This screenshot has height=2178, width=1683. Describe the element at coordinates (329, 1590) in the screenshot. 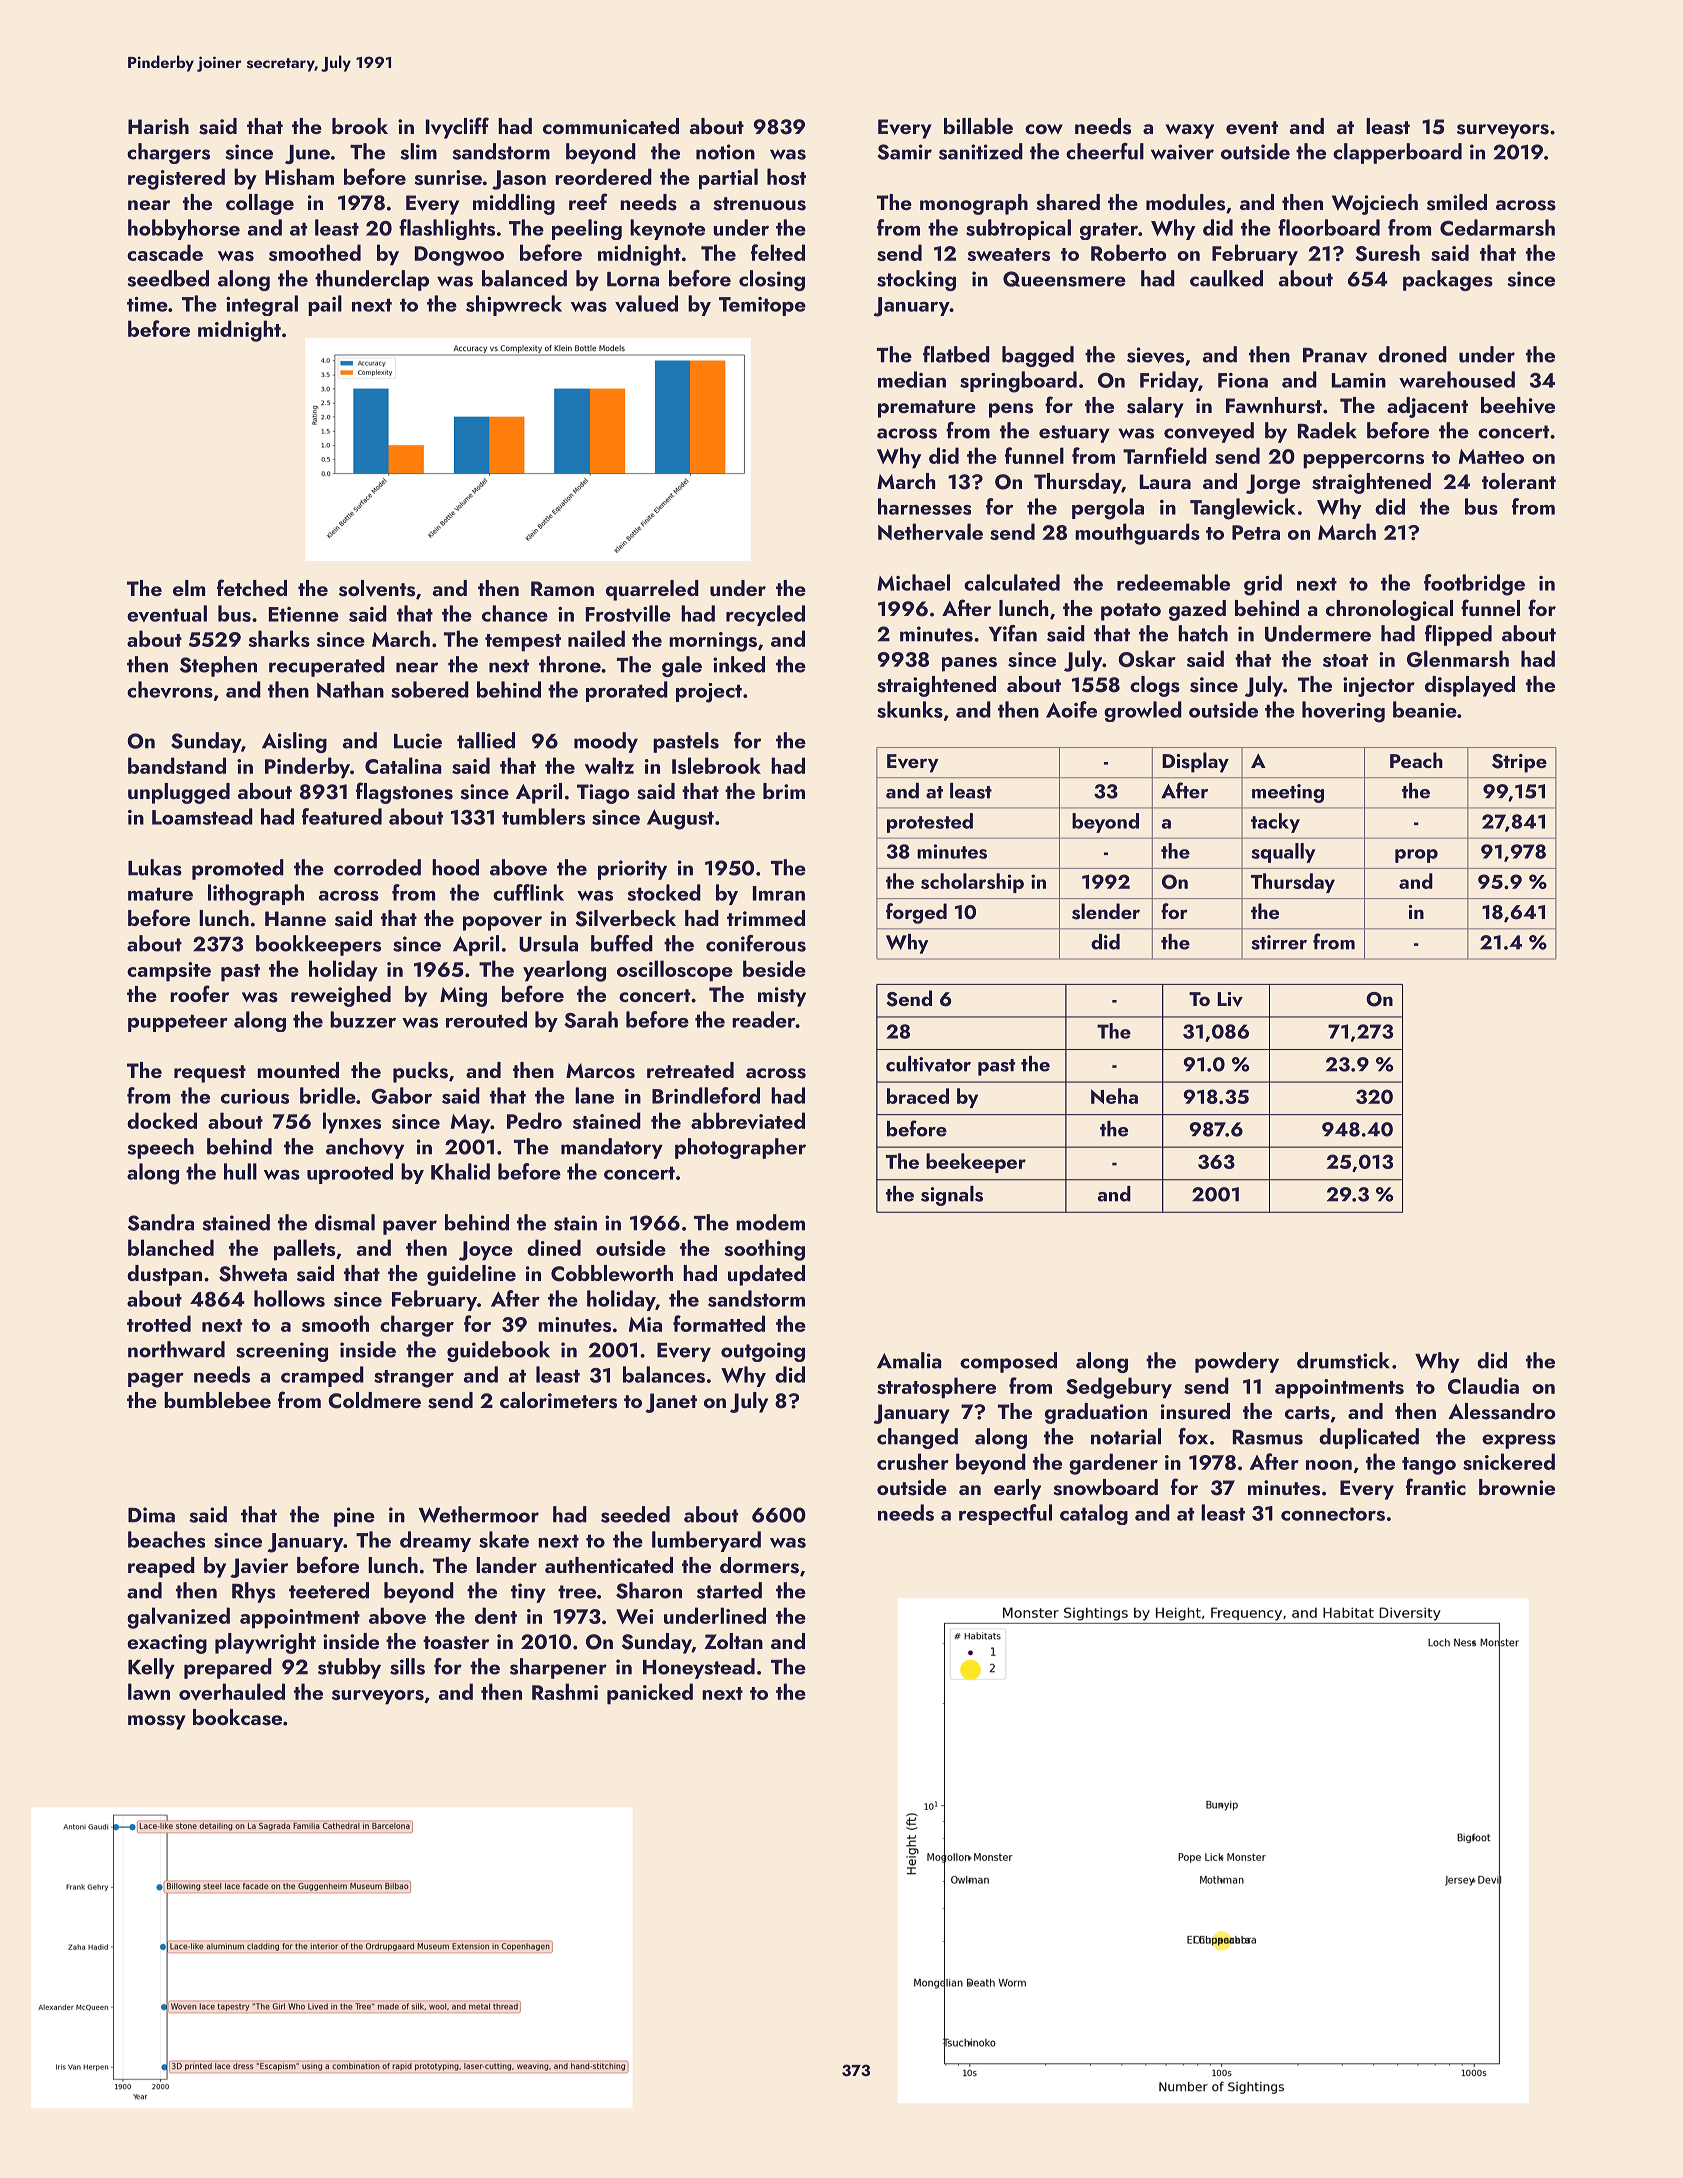

I see `teetered` at that location.
